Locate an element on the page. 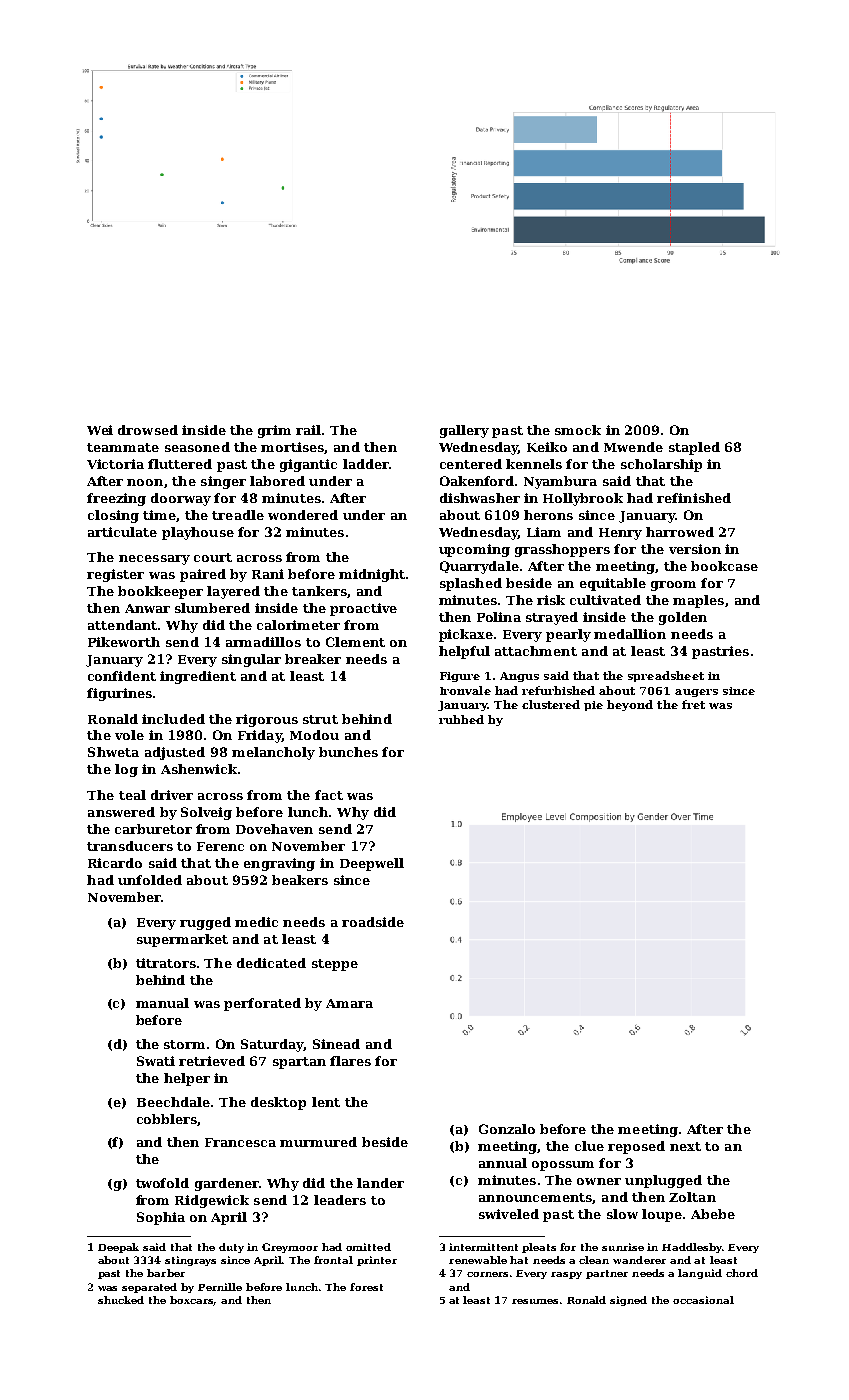 The image size is (849, 1400). Greymoor is located at coordinates (290, 1248).
